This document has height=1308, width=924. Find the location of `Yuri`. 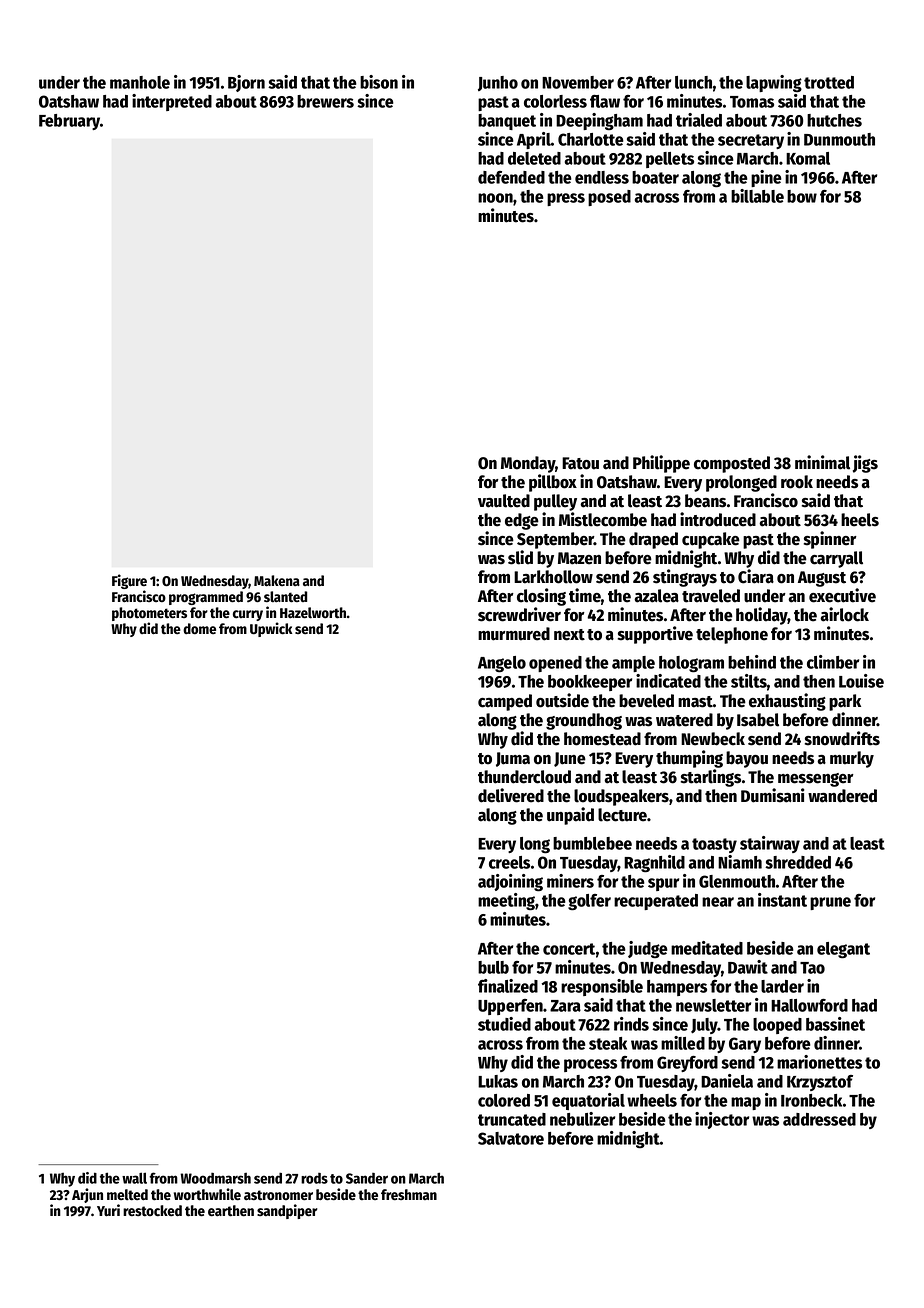

Yuri is located at coordinates (108, 1210).
